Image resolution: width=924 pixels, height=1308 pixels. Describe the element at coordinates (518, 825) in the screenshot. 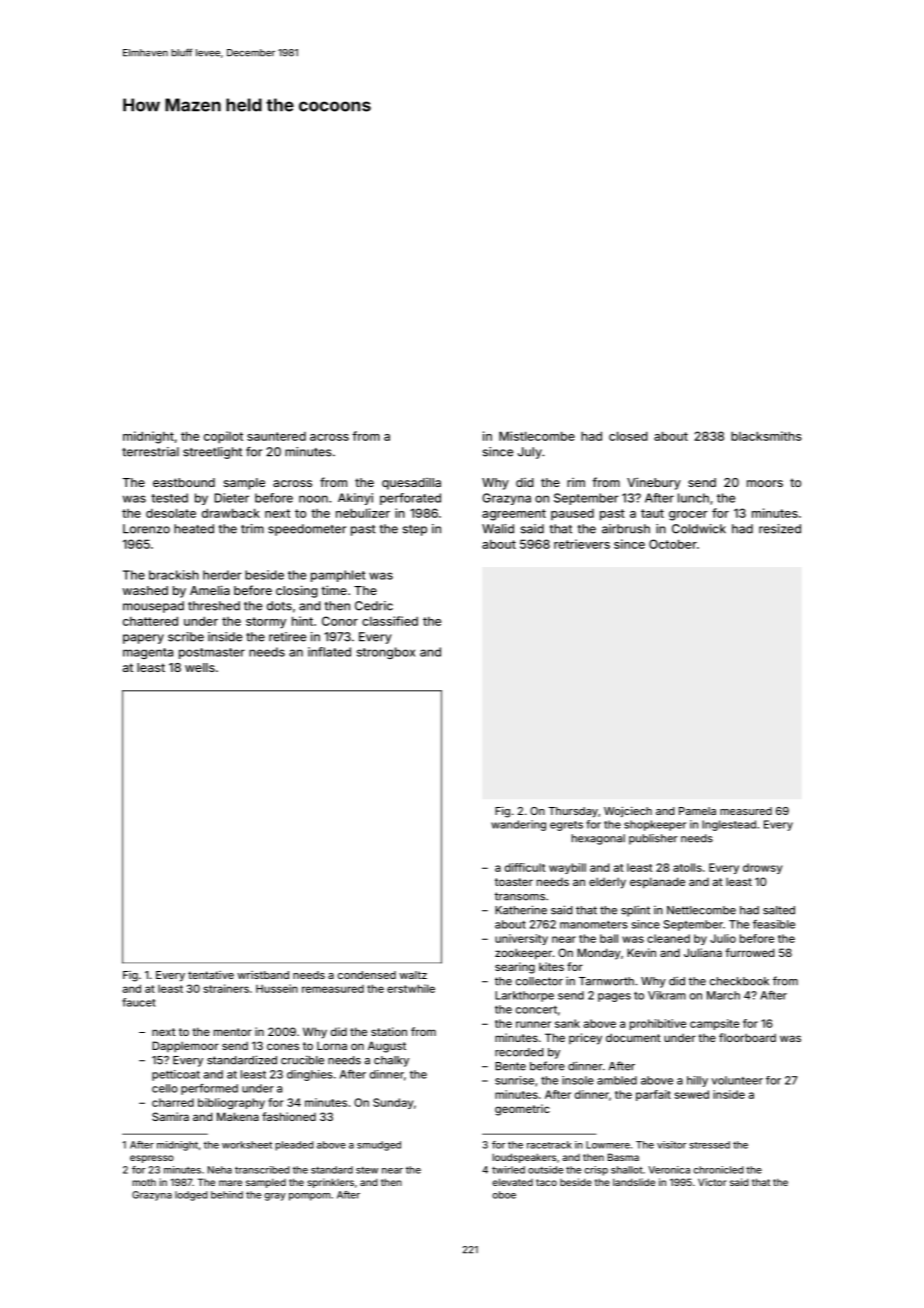

I see `wandering` at that location.
